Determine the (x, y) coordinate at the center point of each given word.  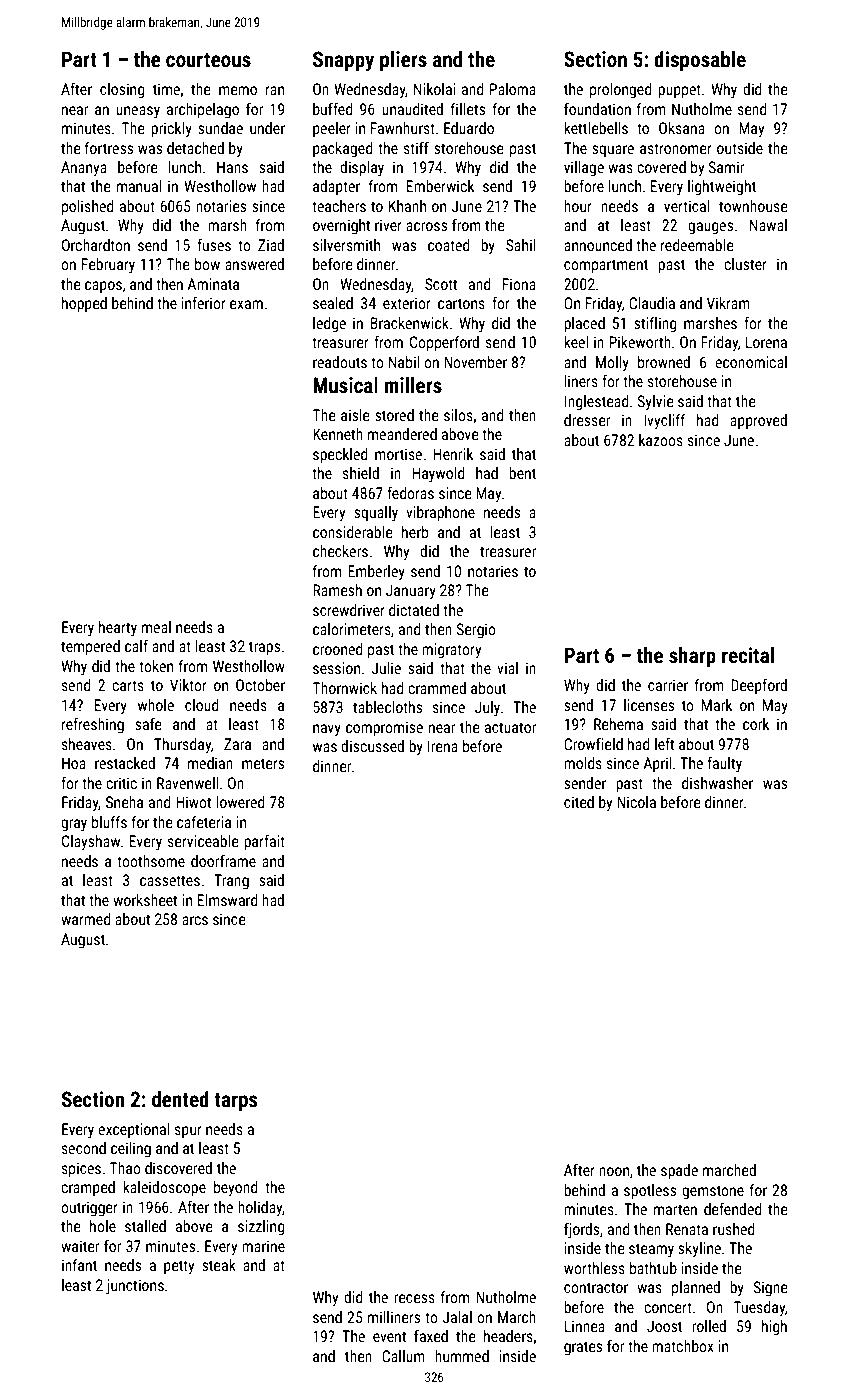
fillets (468, 109)
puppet (679, 91)
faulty (724, 764)
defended (733, 1209)
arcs (195, 920)
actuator (510, 727)
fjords (581, 1230)
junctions (135, 1286)
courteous (208, 60)
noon (614, 1171)
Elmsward (228, 900)
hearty (118, 628)
